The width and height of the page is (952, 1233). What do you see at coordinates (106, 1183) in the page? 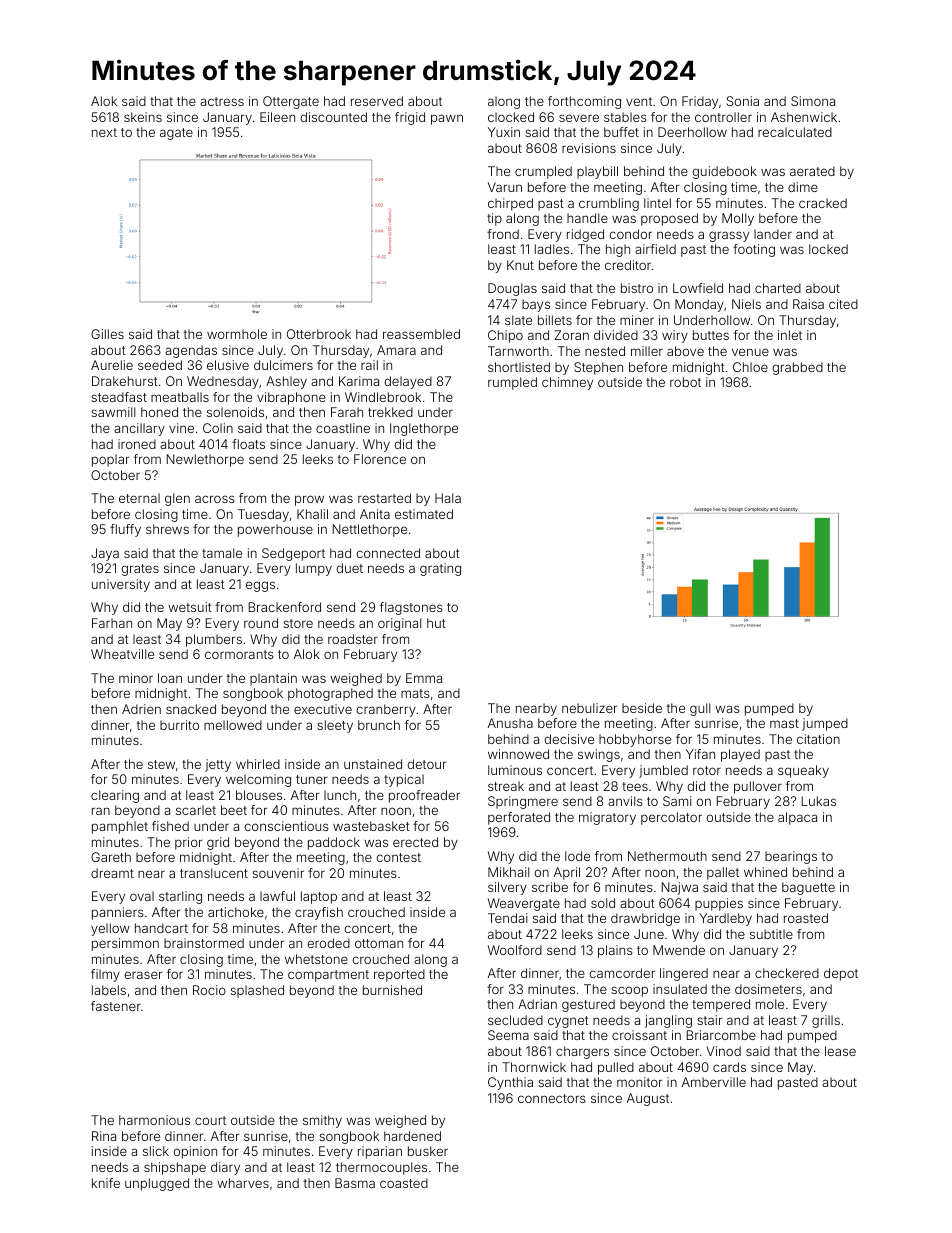
I see `knife` at bounding box center [106, 1183].
